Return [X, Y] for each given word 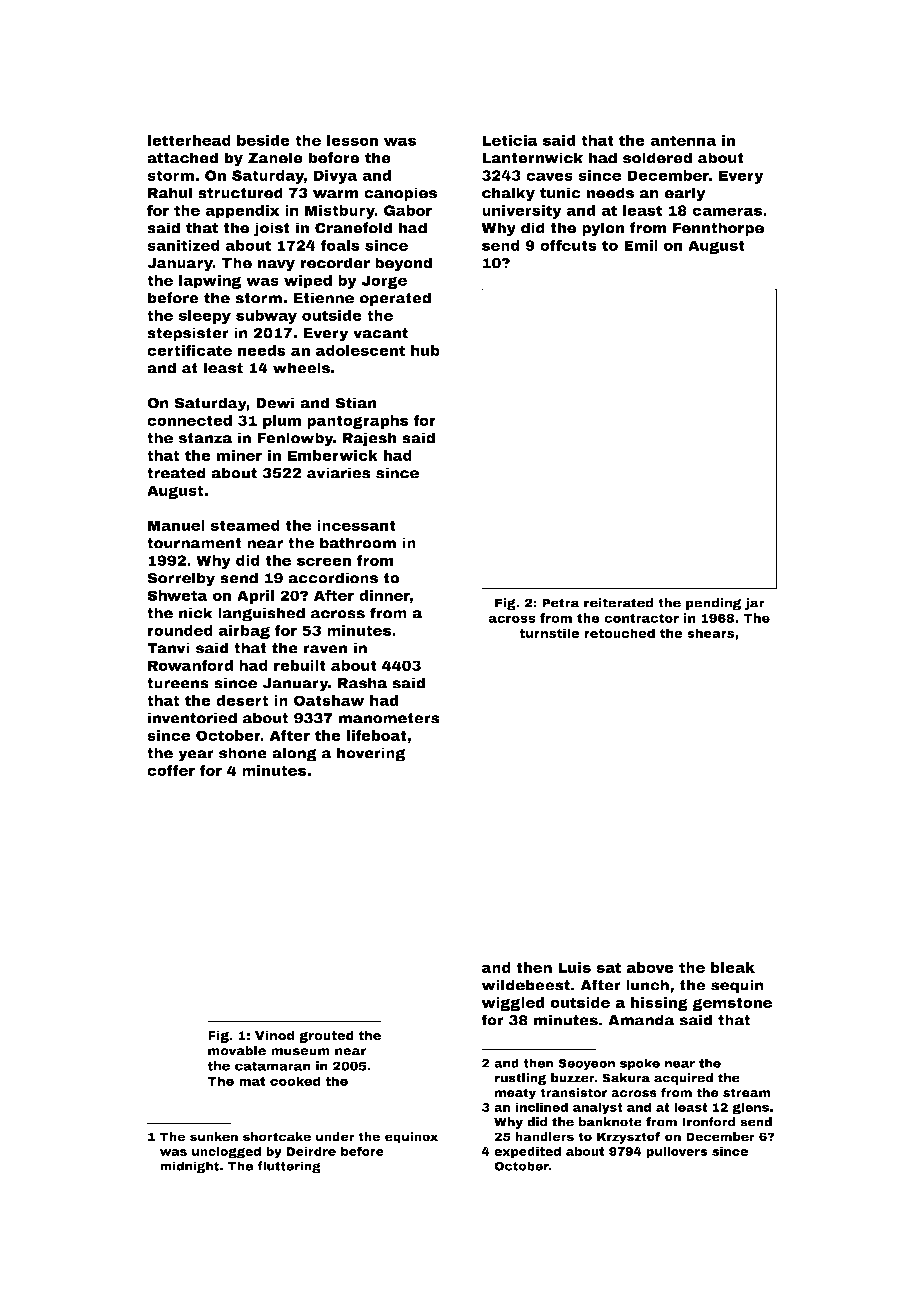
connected [189, 420]
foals [340, 245]
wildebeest [526, 985]
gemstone [732, 1004]
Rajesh [370, 439]
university [521, 212]
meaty [515, 1094]
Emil [641, 245]
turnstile [549, 633]
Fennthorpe [718, 229]
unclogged [226, 1152]
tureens [178, 683]
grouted [326, 1036]
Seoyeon [586, 1064]
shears [711, 633]
